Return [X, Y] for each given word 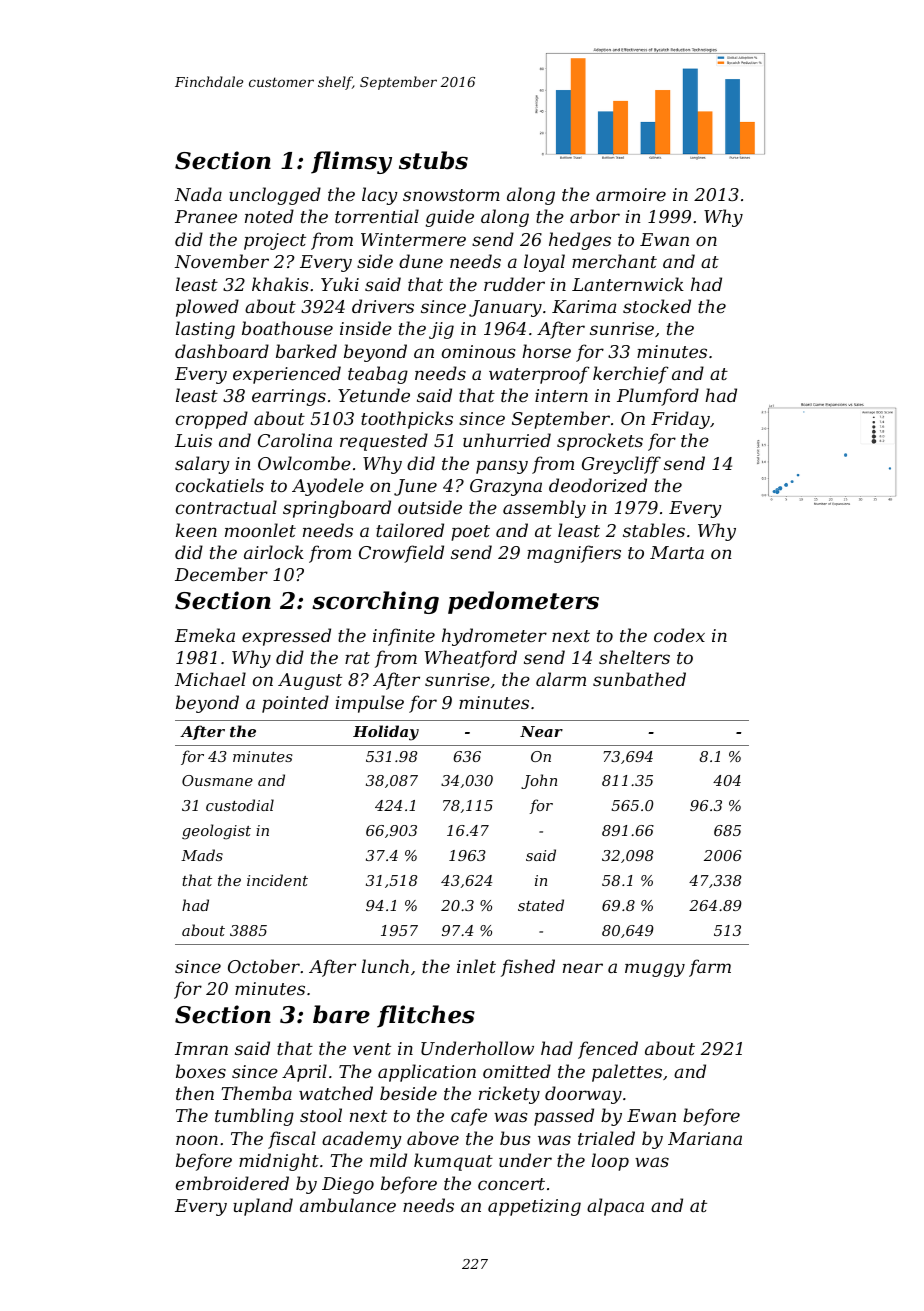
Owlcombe [304, 463]
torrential [377, 216]
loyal [544, 263]
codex [679, 635]
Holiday [386, 733]
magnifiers [574, 554]
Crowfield [401, 554]
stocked [657, 306]
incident [277, 880]
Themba [256, 1093]
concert [511, 1184]
